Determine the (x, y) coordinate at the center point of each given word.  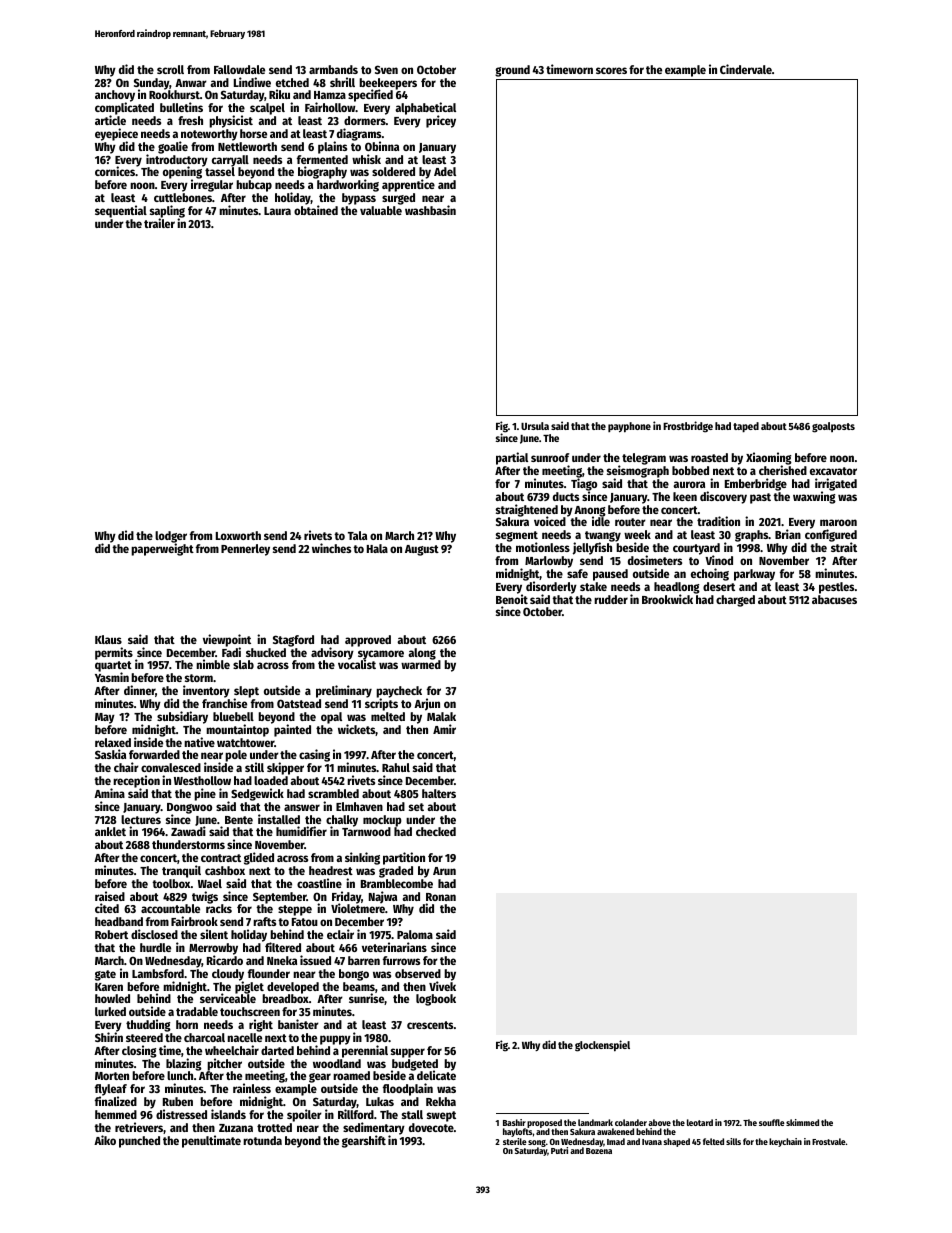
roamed (351, 1075)
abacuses (834, 599)
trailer (159, 223)
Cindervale (746, 69)
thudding (148, 1025)
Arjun (427, 704)
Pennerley (245, 550)
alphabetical (425, 109)
